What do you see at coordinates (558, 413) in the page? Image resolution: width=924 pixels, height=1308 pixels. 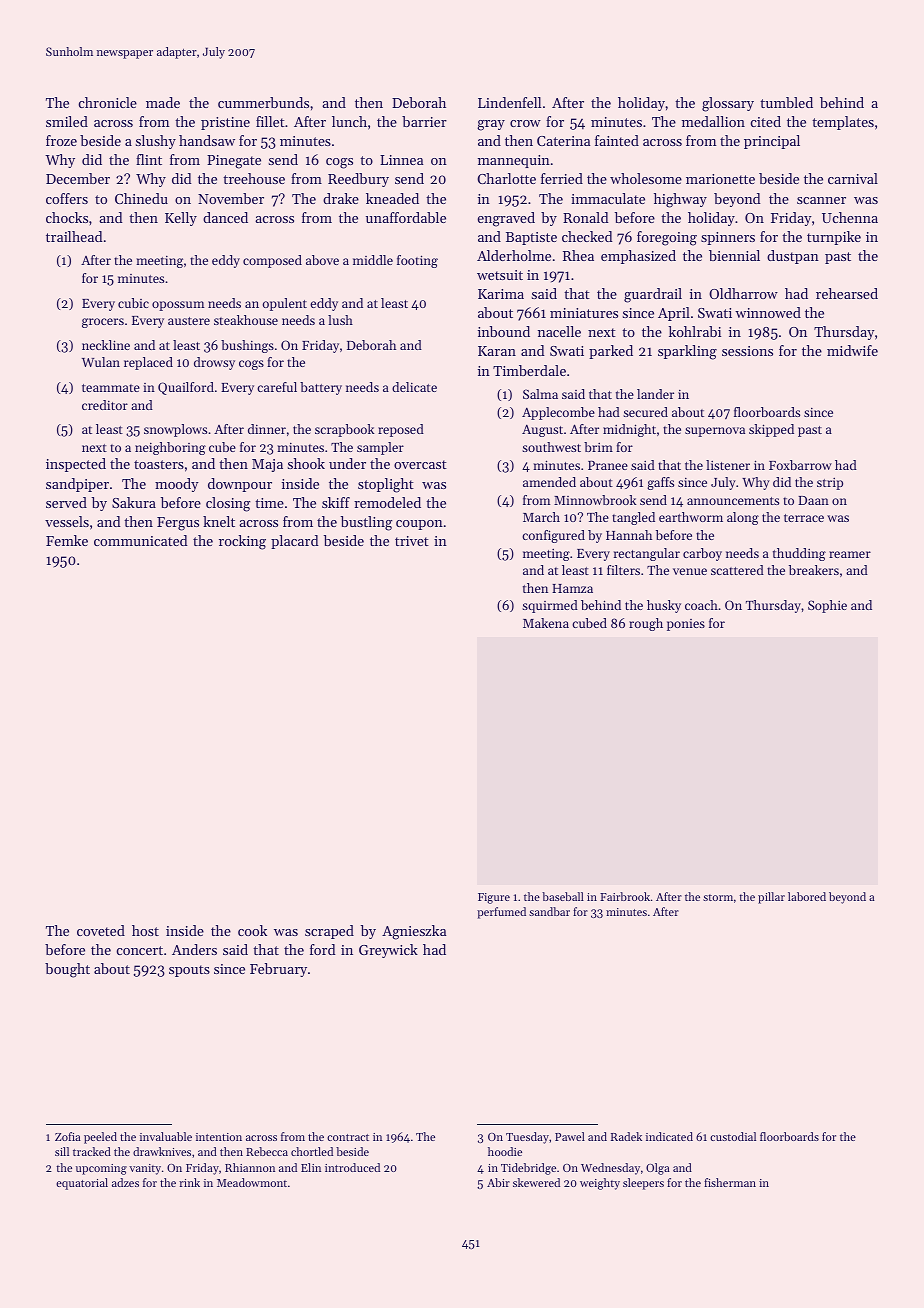 I see `Applecombe` at bounding box center [558, 413].
